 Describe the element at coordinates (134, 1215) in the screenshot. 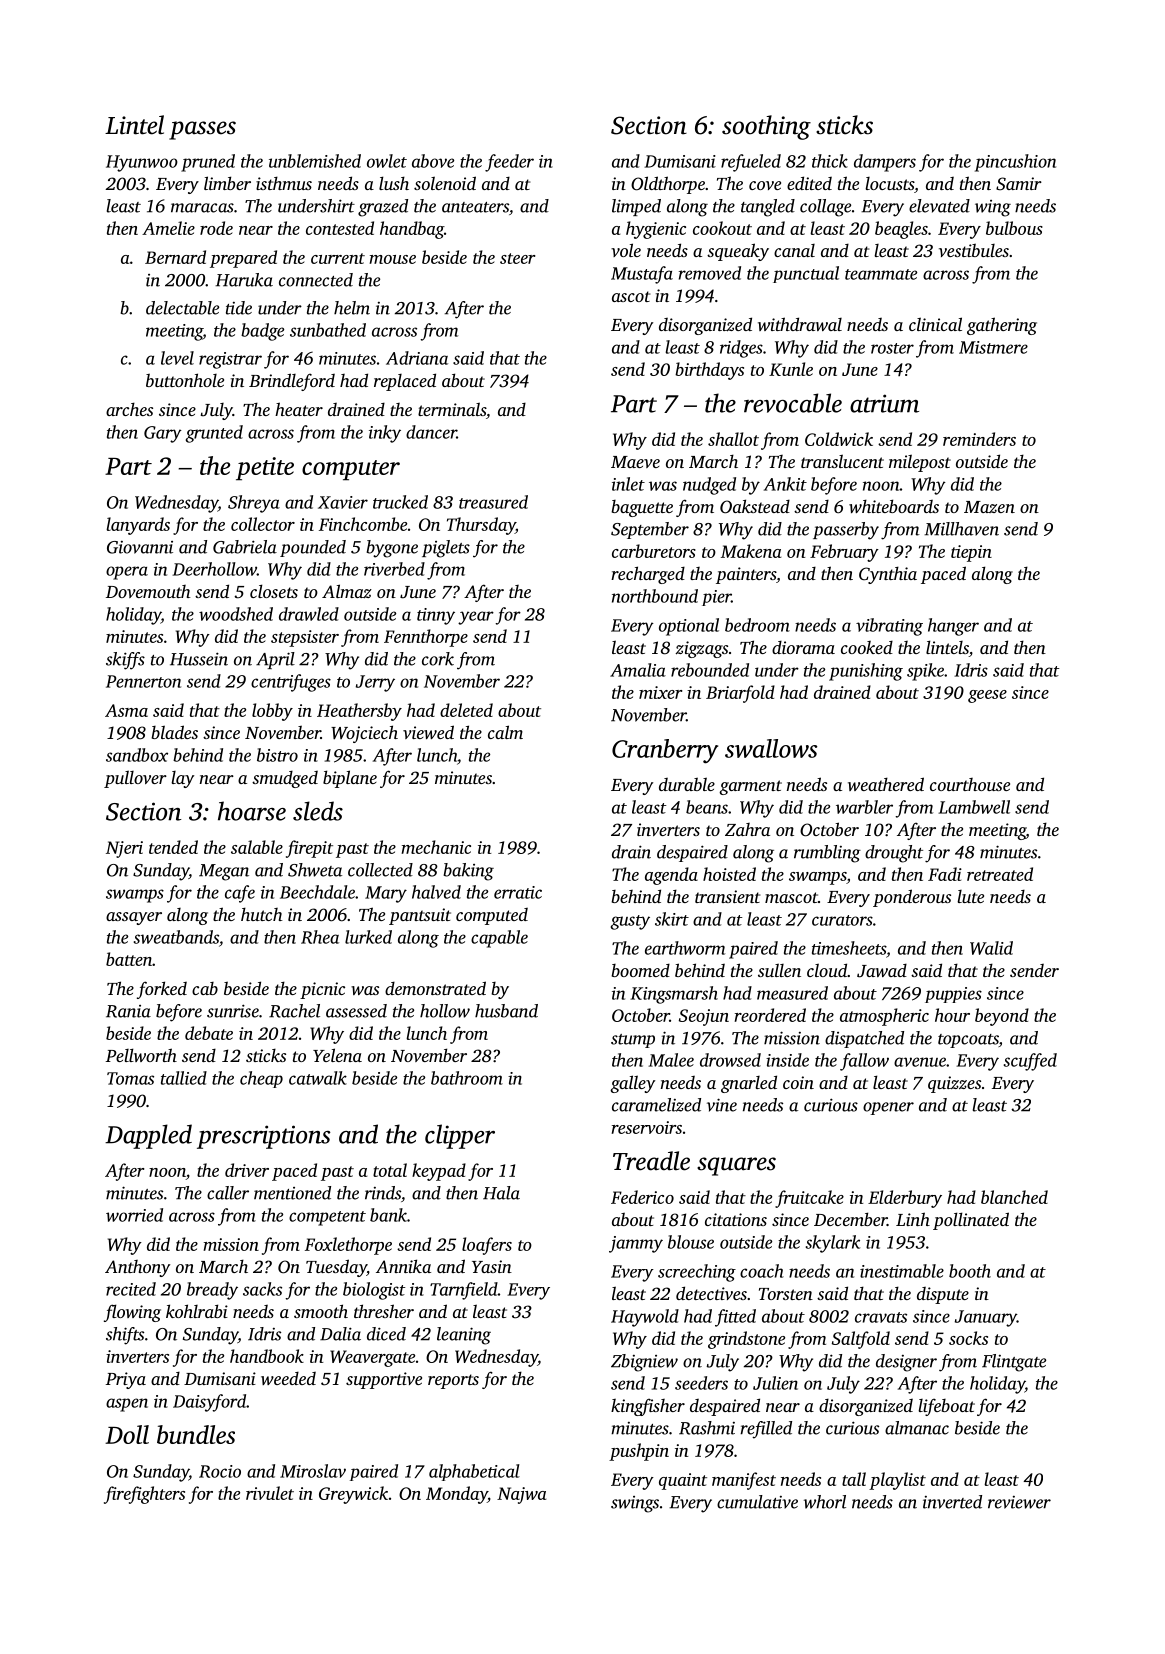

I see `worried` at that location.
